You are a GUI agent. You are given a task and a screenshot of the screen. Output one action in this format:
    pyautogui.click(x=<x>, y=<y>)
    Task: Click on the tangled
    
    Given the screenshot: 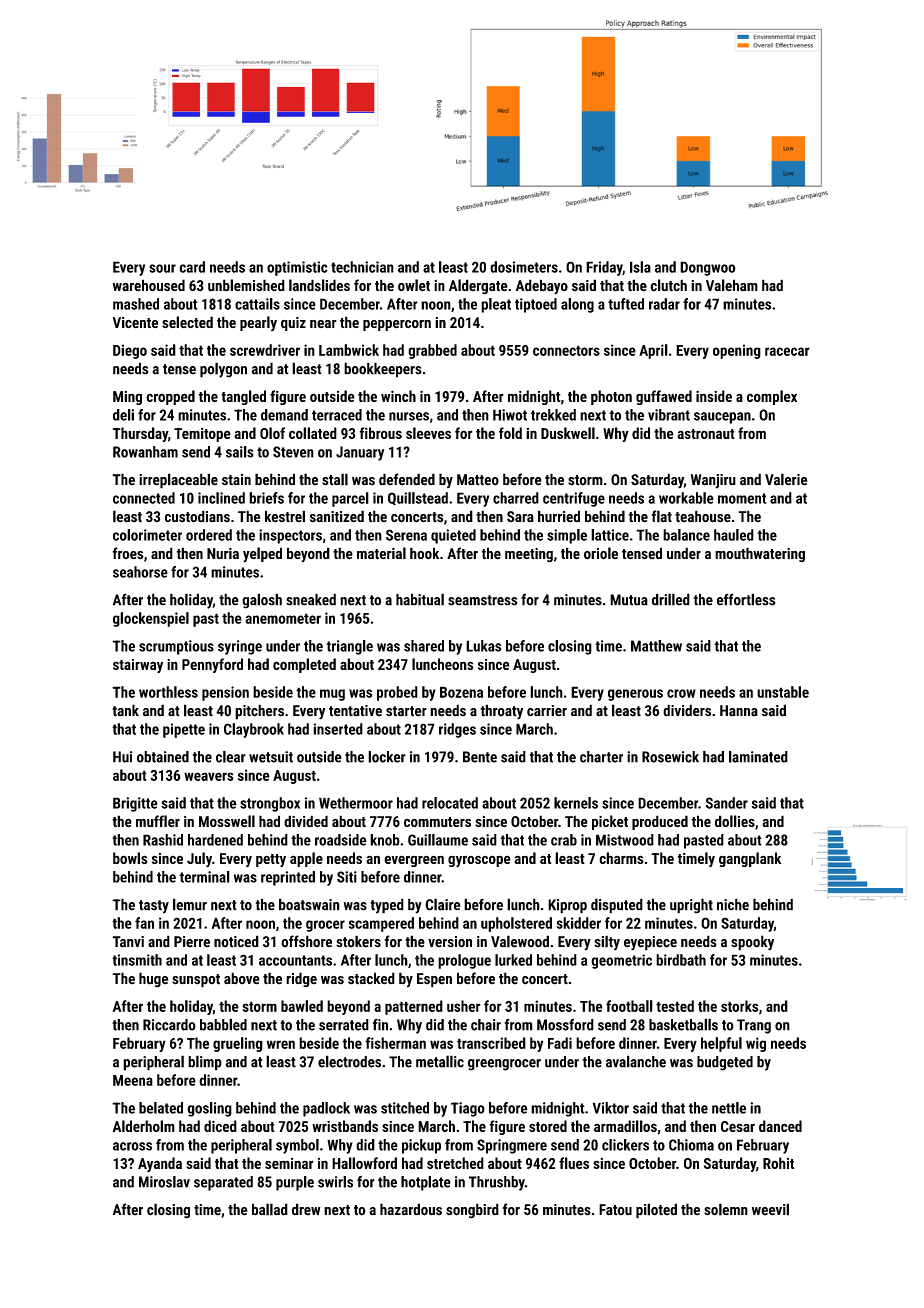 What is the action you would take?
    pyautogui.click(x=243, y=397)
